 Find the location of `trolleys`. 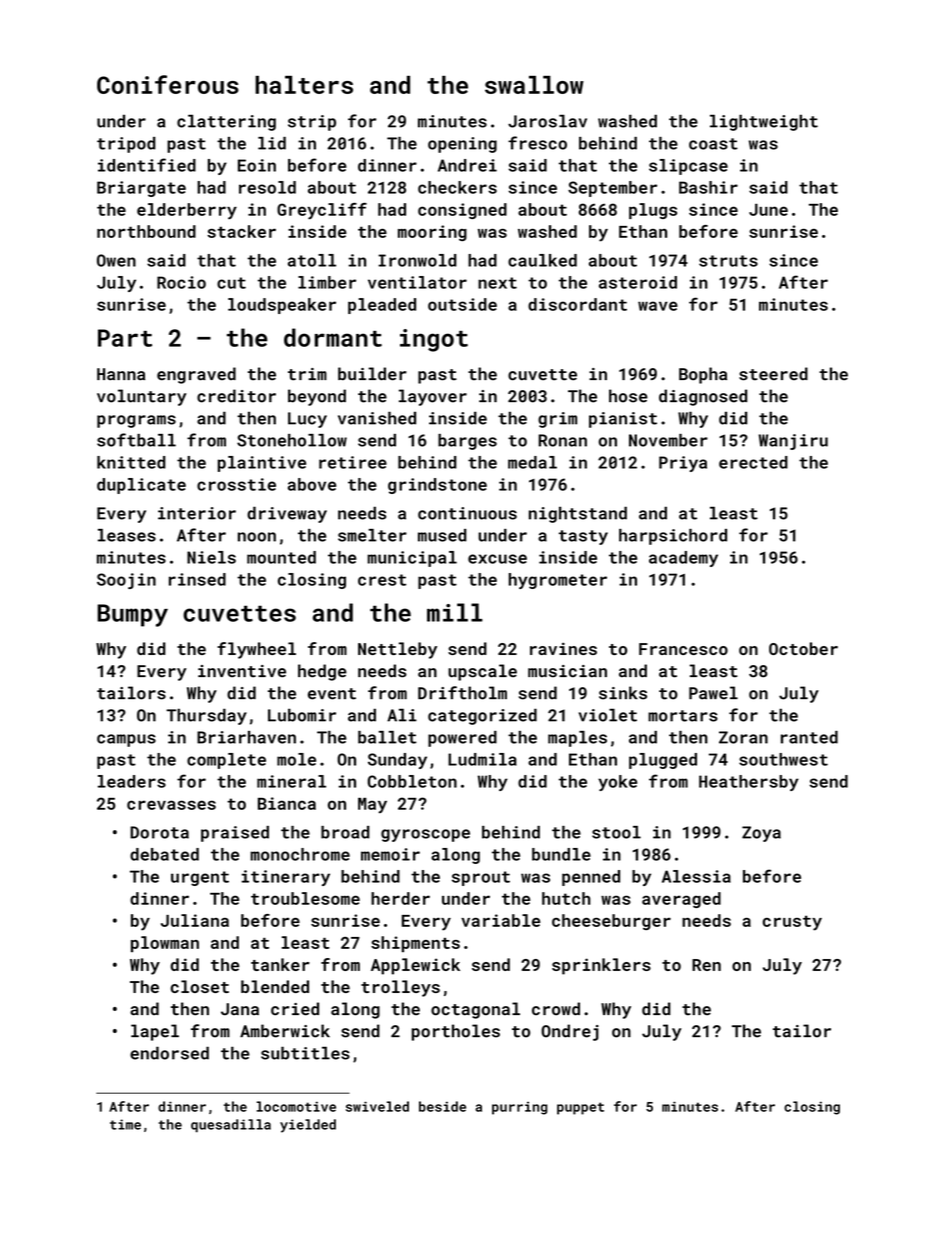

trolleys is located at coordinates (400, 988).
